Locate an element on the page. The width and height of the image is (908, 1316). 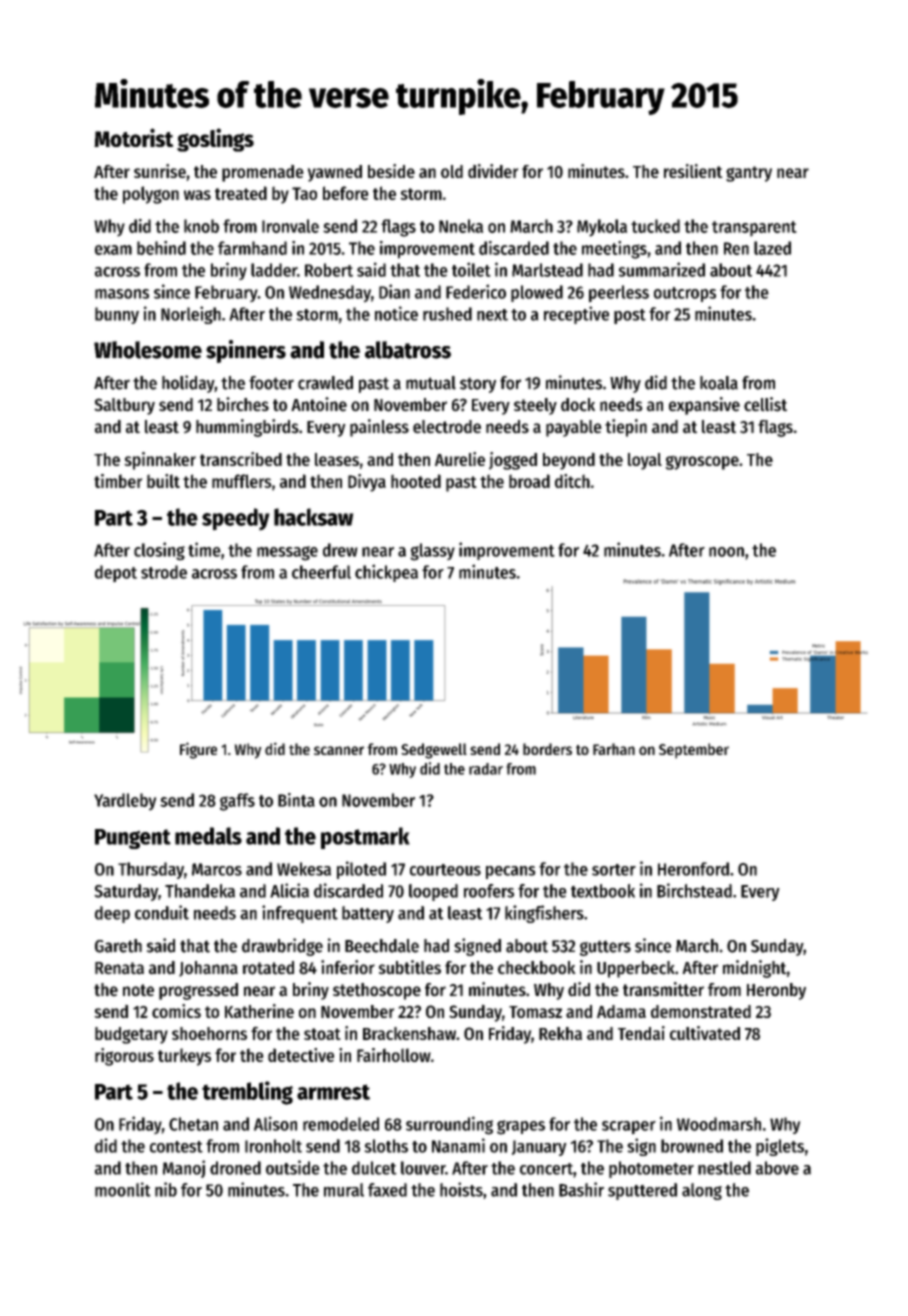
noon is located at coordinates (726, 552).
